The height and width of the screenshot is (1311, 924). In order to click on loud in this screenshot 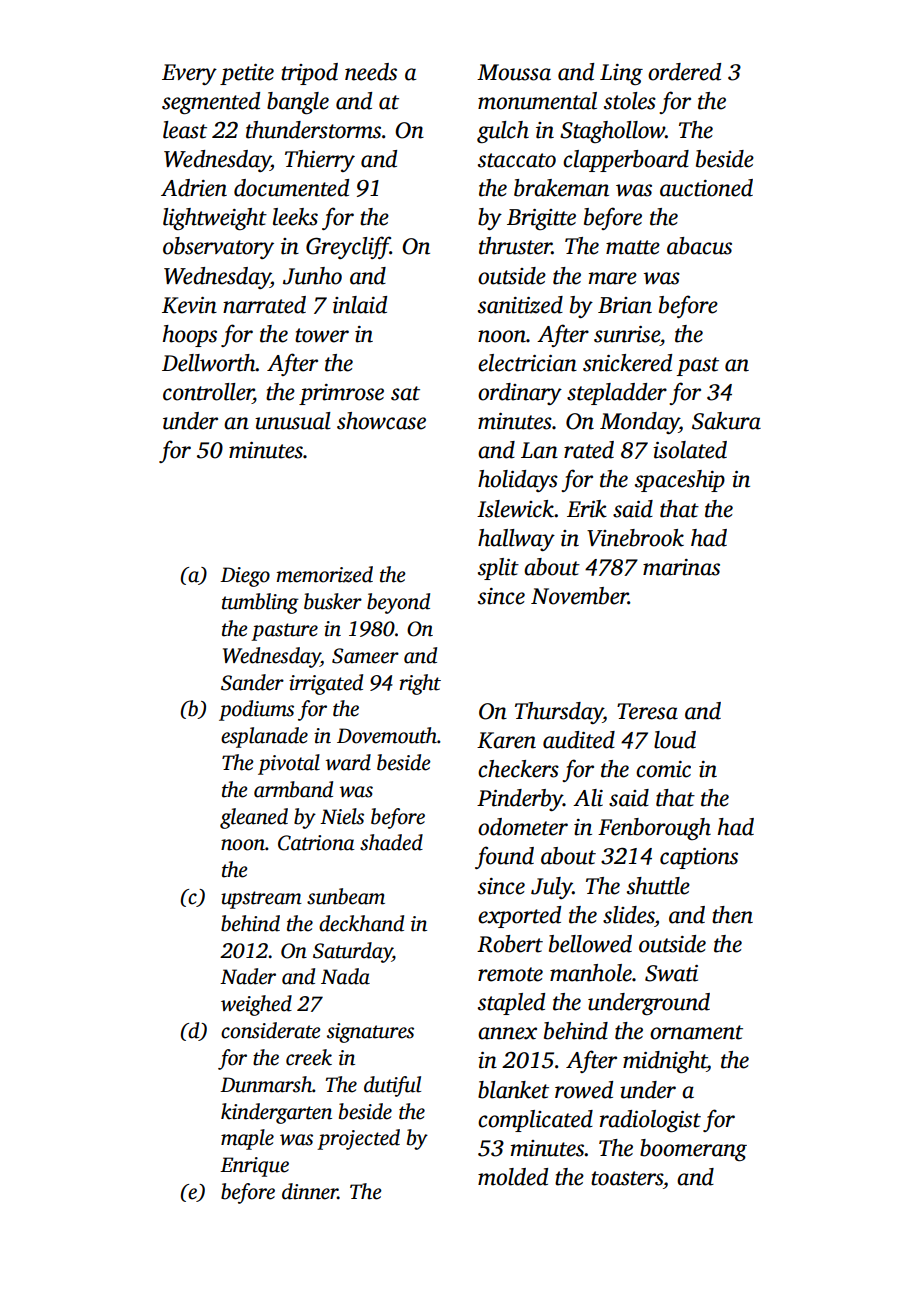, I will do `click(675, 740)`.
